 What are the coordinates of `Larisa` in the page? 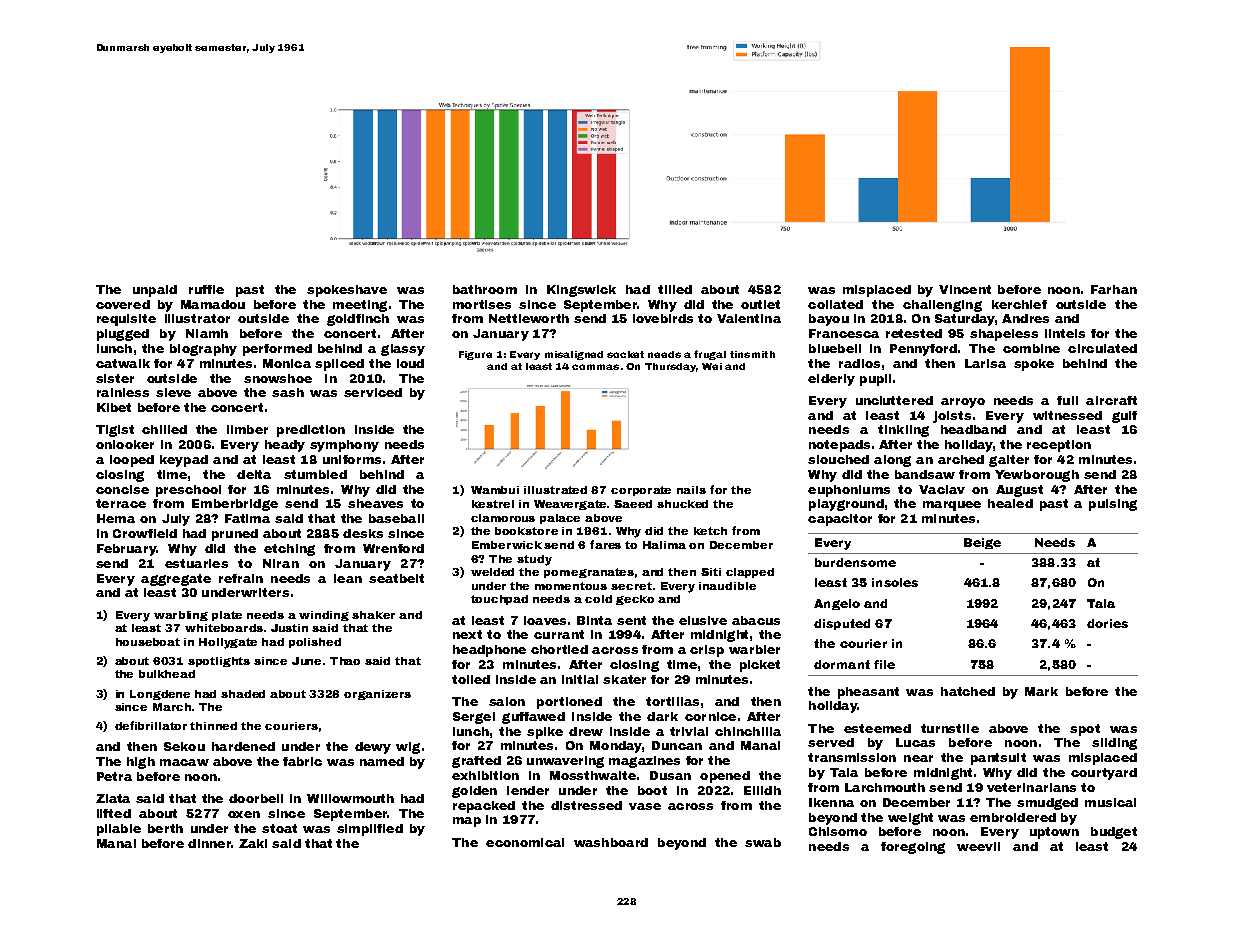 It's located at (985, 363).
